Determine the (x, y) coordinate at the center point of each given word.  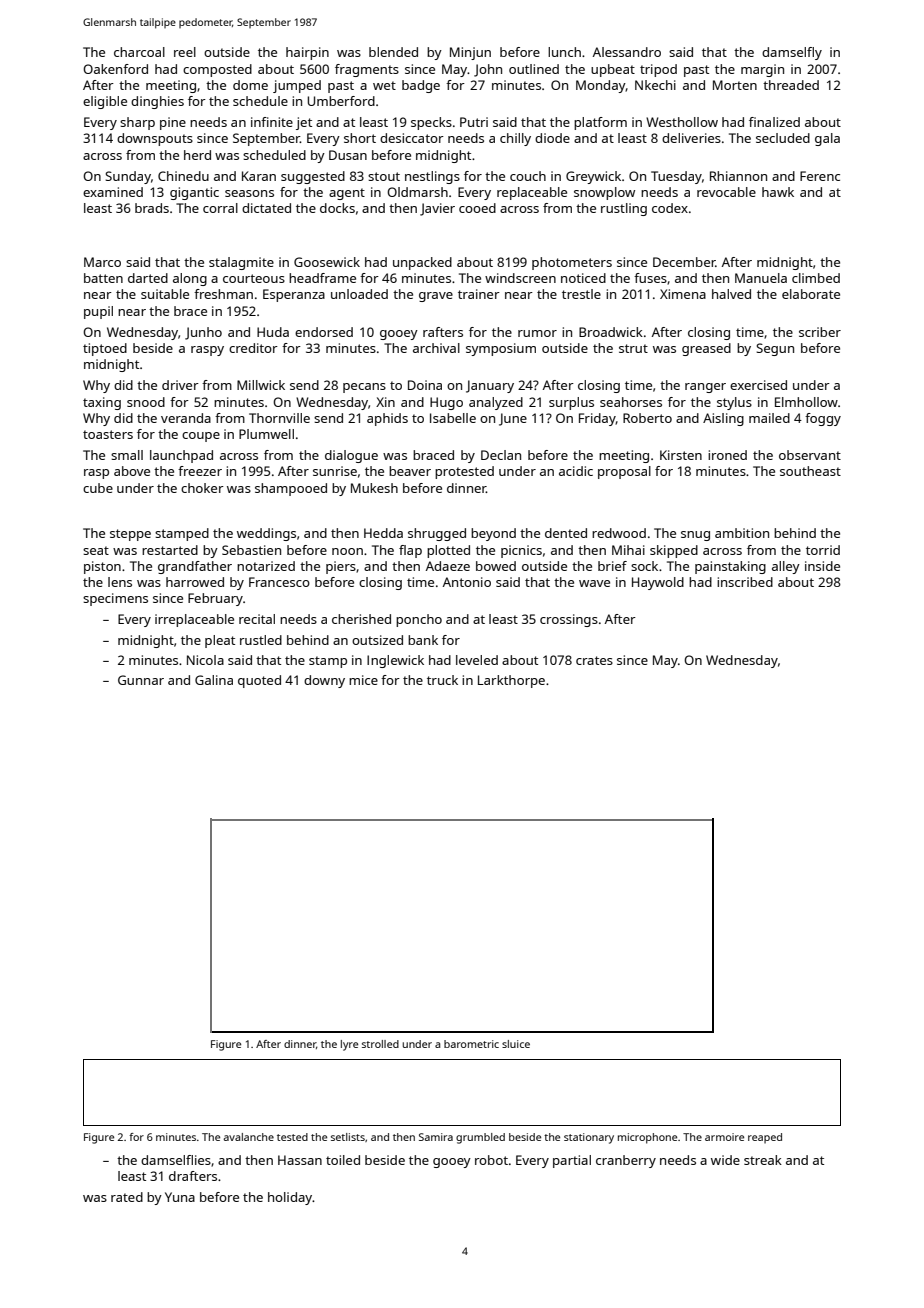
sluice (516, 1044)
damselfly (792, 53)
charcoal (139, 52)
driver (180, 385)
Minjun (470, 53)
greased (706, 349)
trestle (581, 294)
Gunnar (141, 680)
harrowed (195, 582)
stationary (589, 1138)
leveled (477, 660)
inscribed (745, 582)
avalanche (248, 1137)
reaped (765, 1138)
